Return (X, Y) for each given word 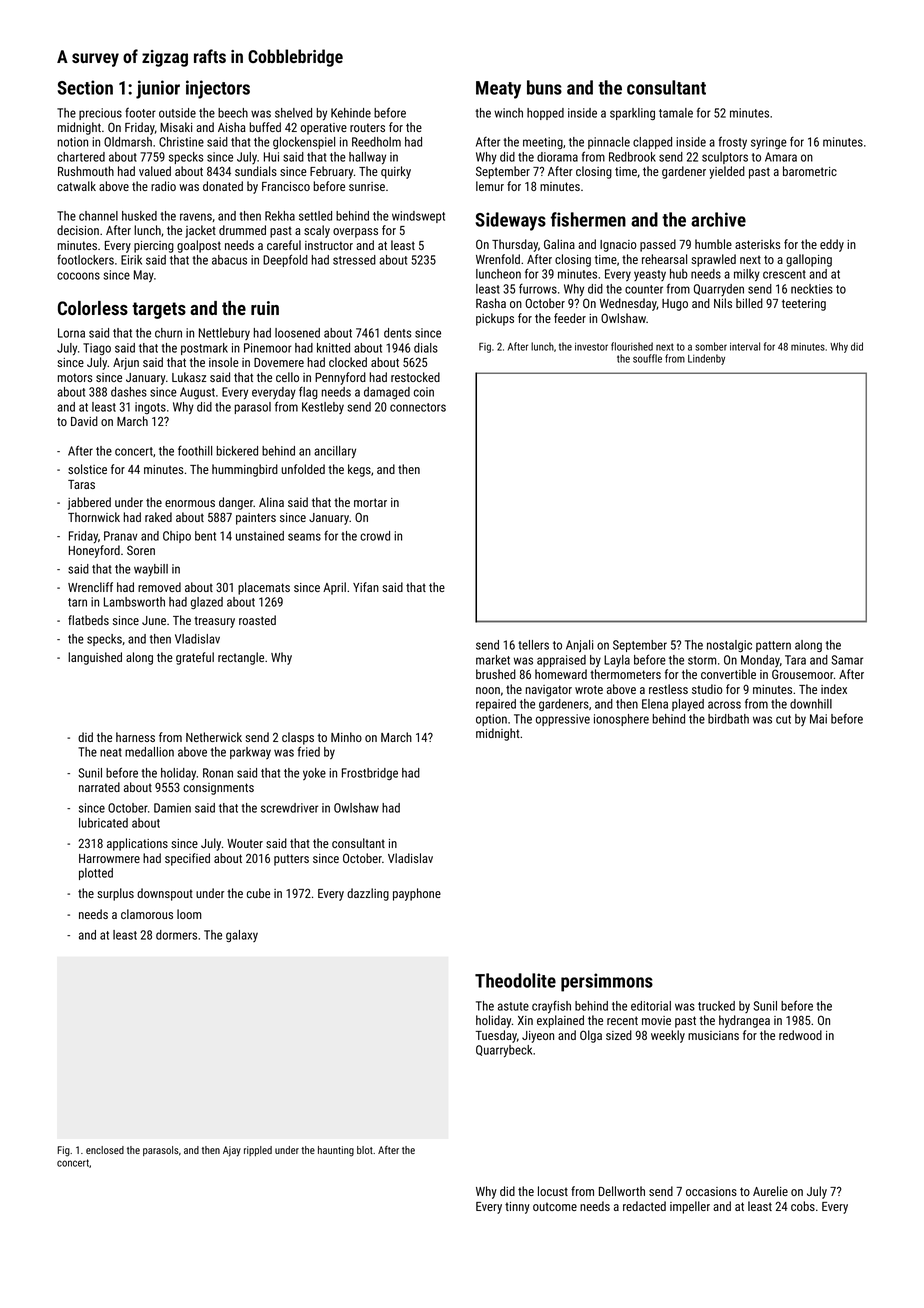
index (834, 689)
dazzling (368, 894)
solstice (87, 469)
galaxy (242, 936)
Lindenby (706, 359)
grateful (195, 658)
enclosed (105, 1150)
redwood (800, 1035)
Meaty (498, 90)
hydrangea (744, 1021)
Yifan (366, 587)
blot (365, 1150)
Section (85, 87)
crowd (375, 536)
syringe (769, 143)
